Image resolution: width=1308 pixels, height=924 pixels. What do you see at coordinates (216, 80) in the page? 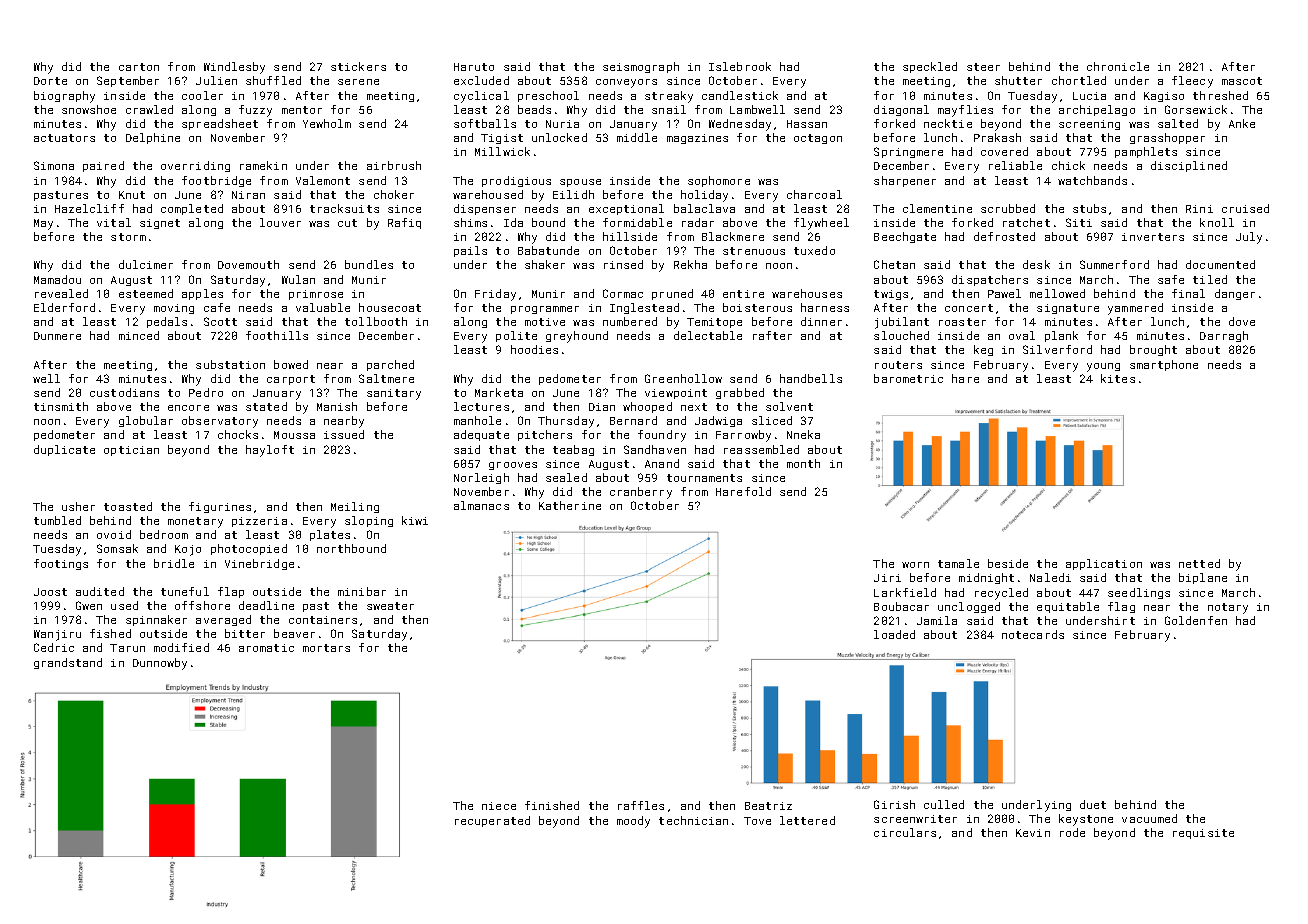
I see `Julien` at bounding box center [216, 80].
